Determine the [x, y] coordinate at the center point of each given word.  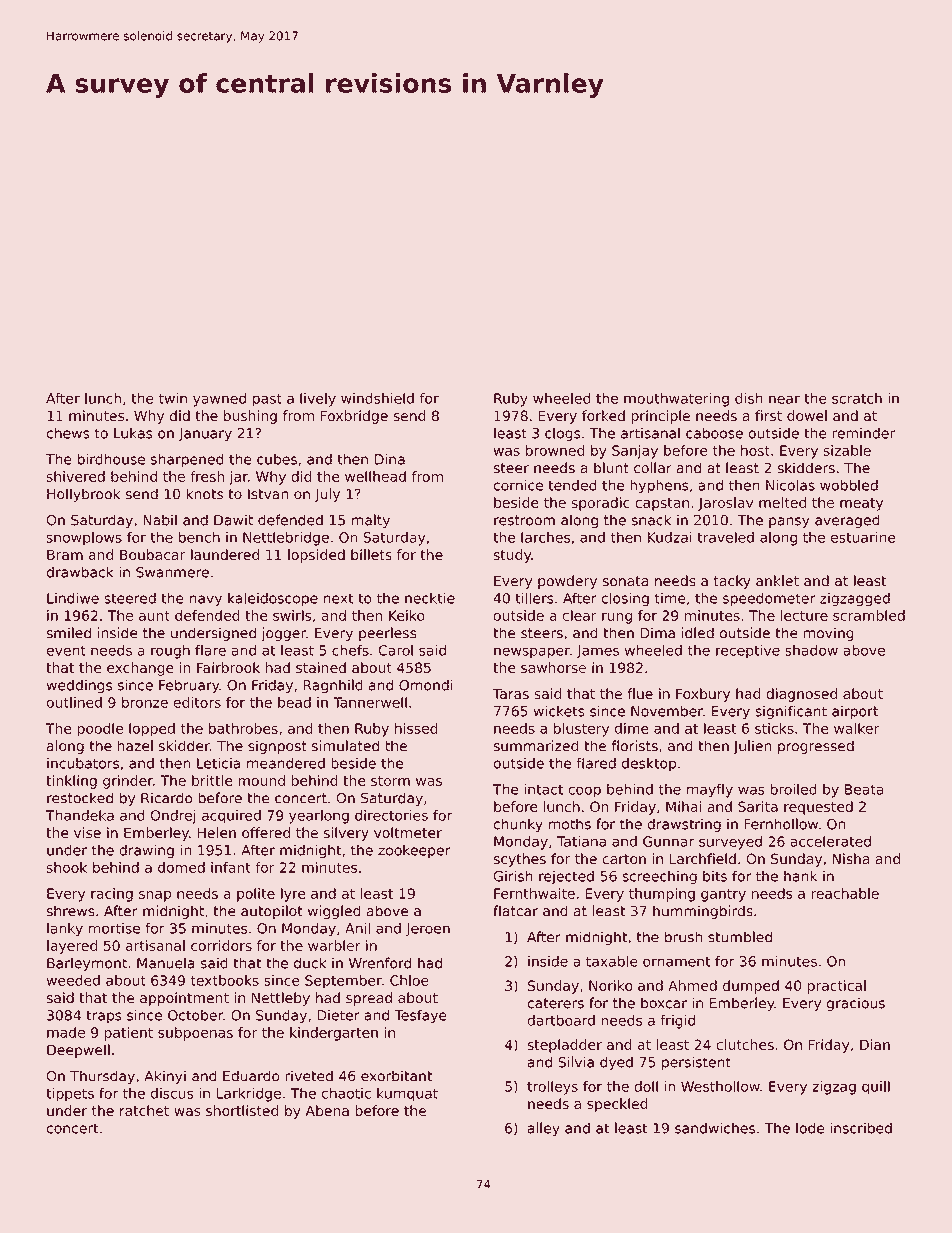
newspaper [532, 653]
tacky [732, 582]
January [205, 435]
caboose [714, 433]
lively [318, 400]
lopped [152, 730]
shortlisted [242, 1110]
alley [544, 1129]
